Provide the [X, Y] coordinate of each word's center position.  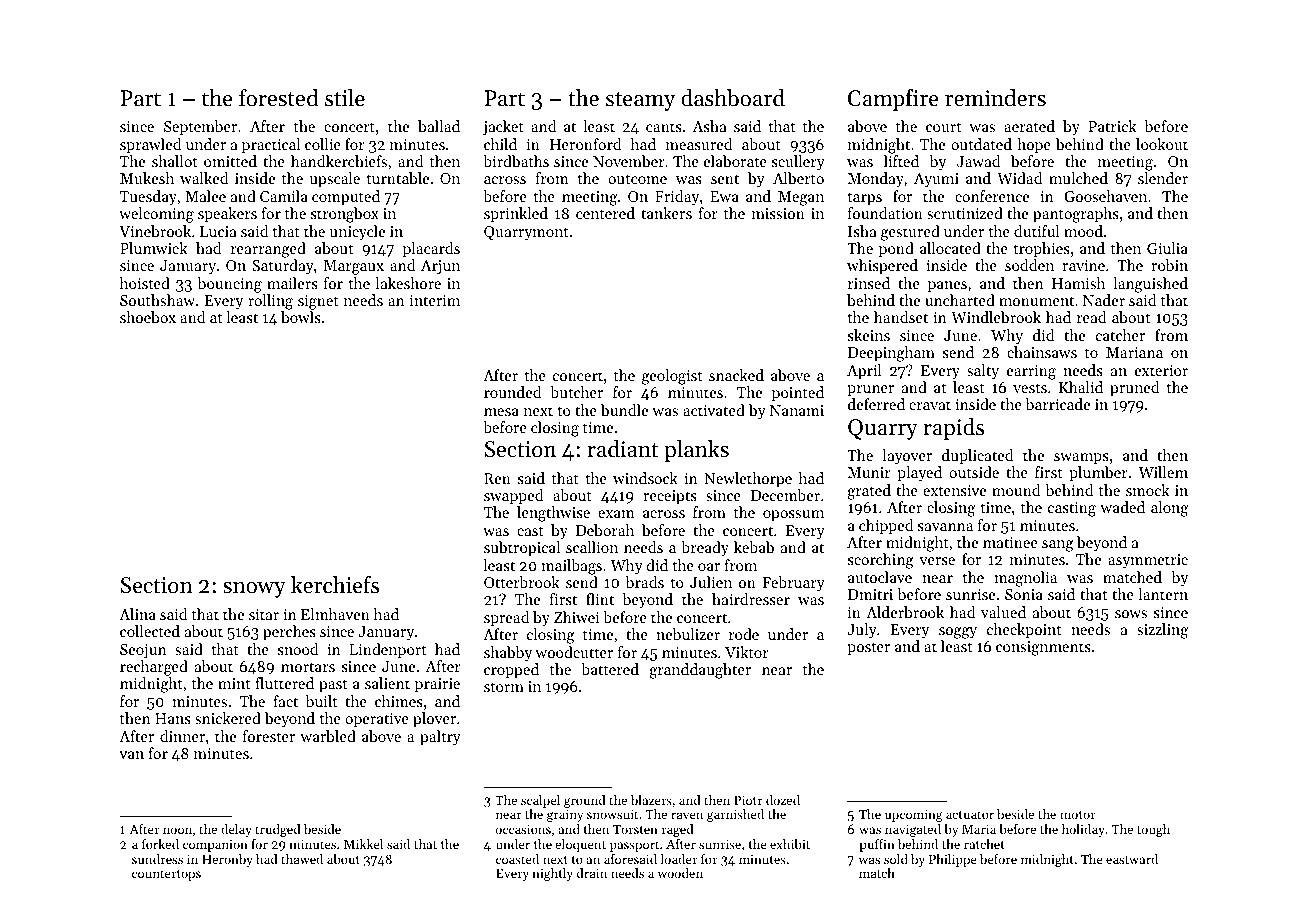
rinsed [869, 283]
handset [901, 317]
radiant [622, 449]
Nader [1104, 300]
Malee [205, 196]
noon [177, 830]
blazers [651, 800]
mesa [501, 412]
